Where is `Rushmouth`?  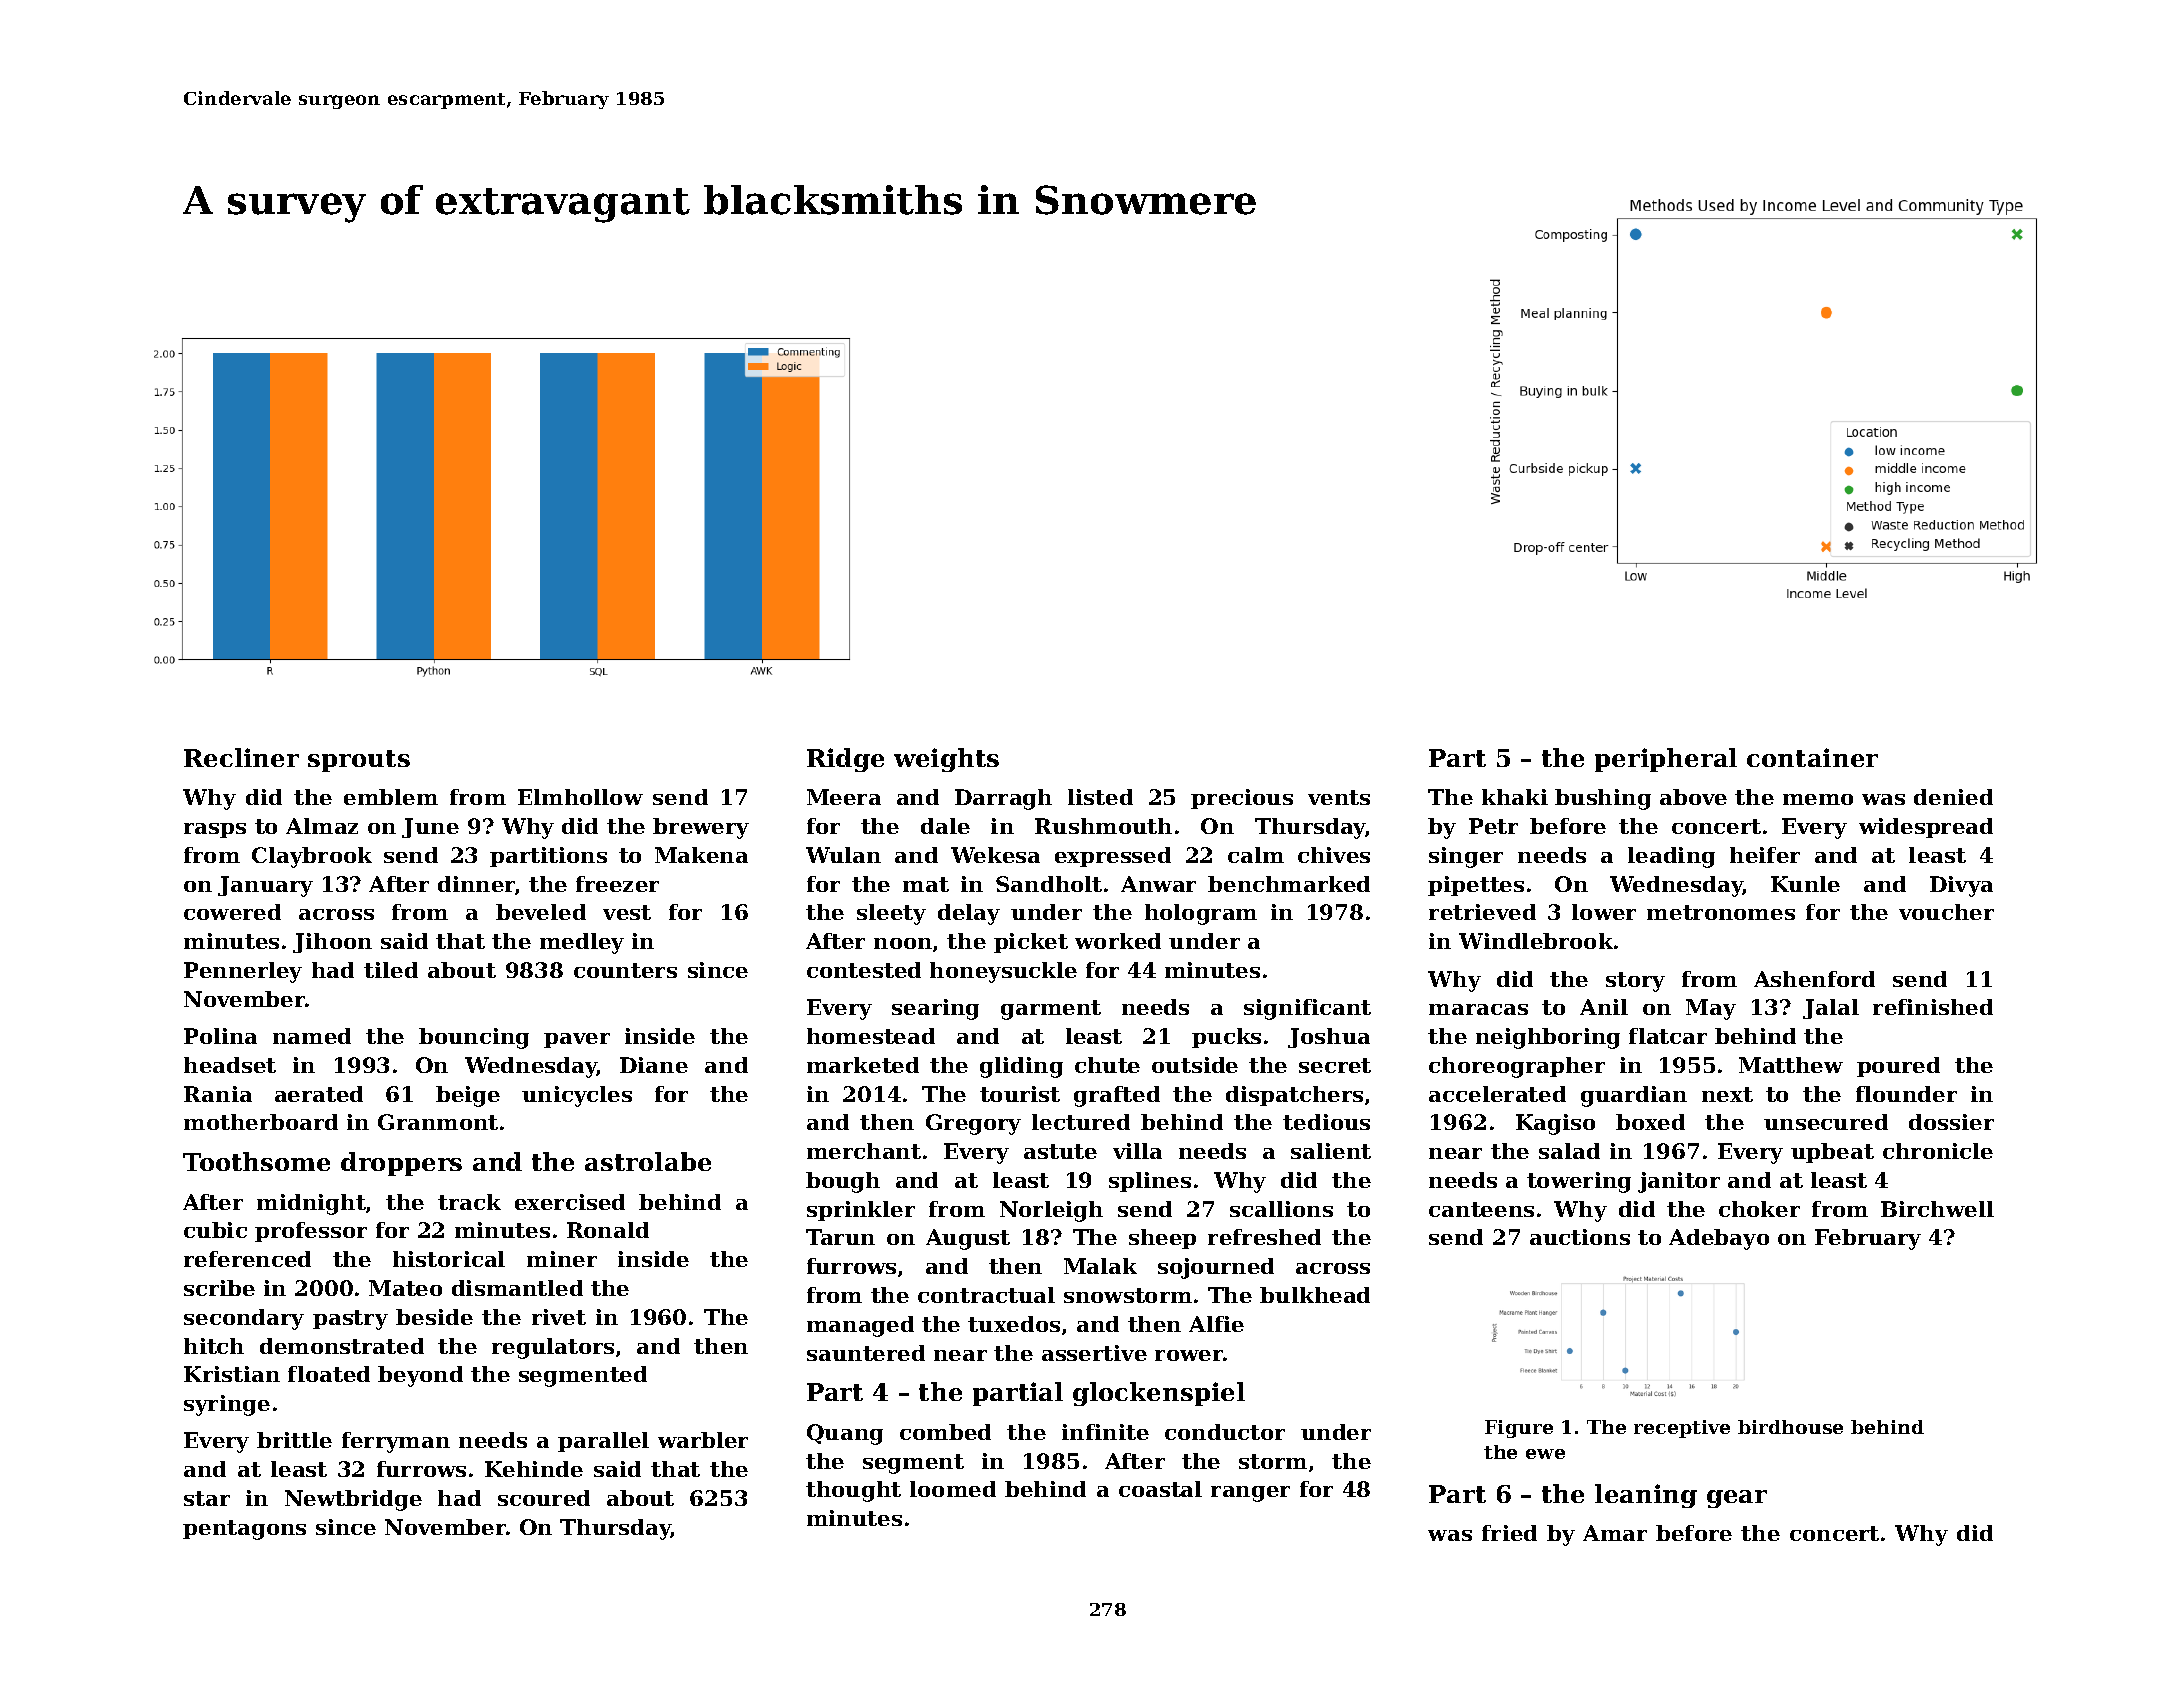
Rushmouth is located at coordinates (1103, 826).
